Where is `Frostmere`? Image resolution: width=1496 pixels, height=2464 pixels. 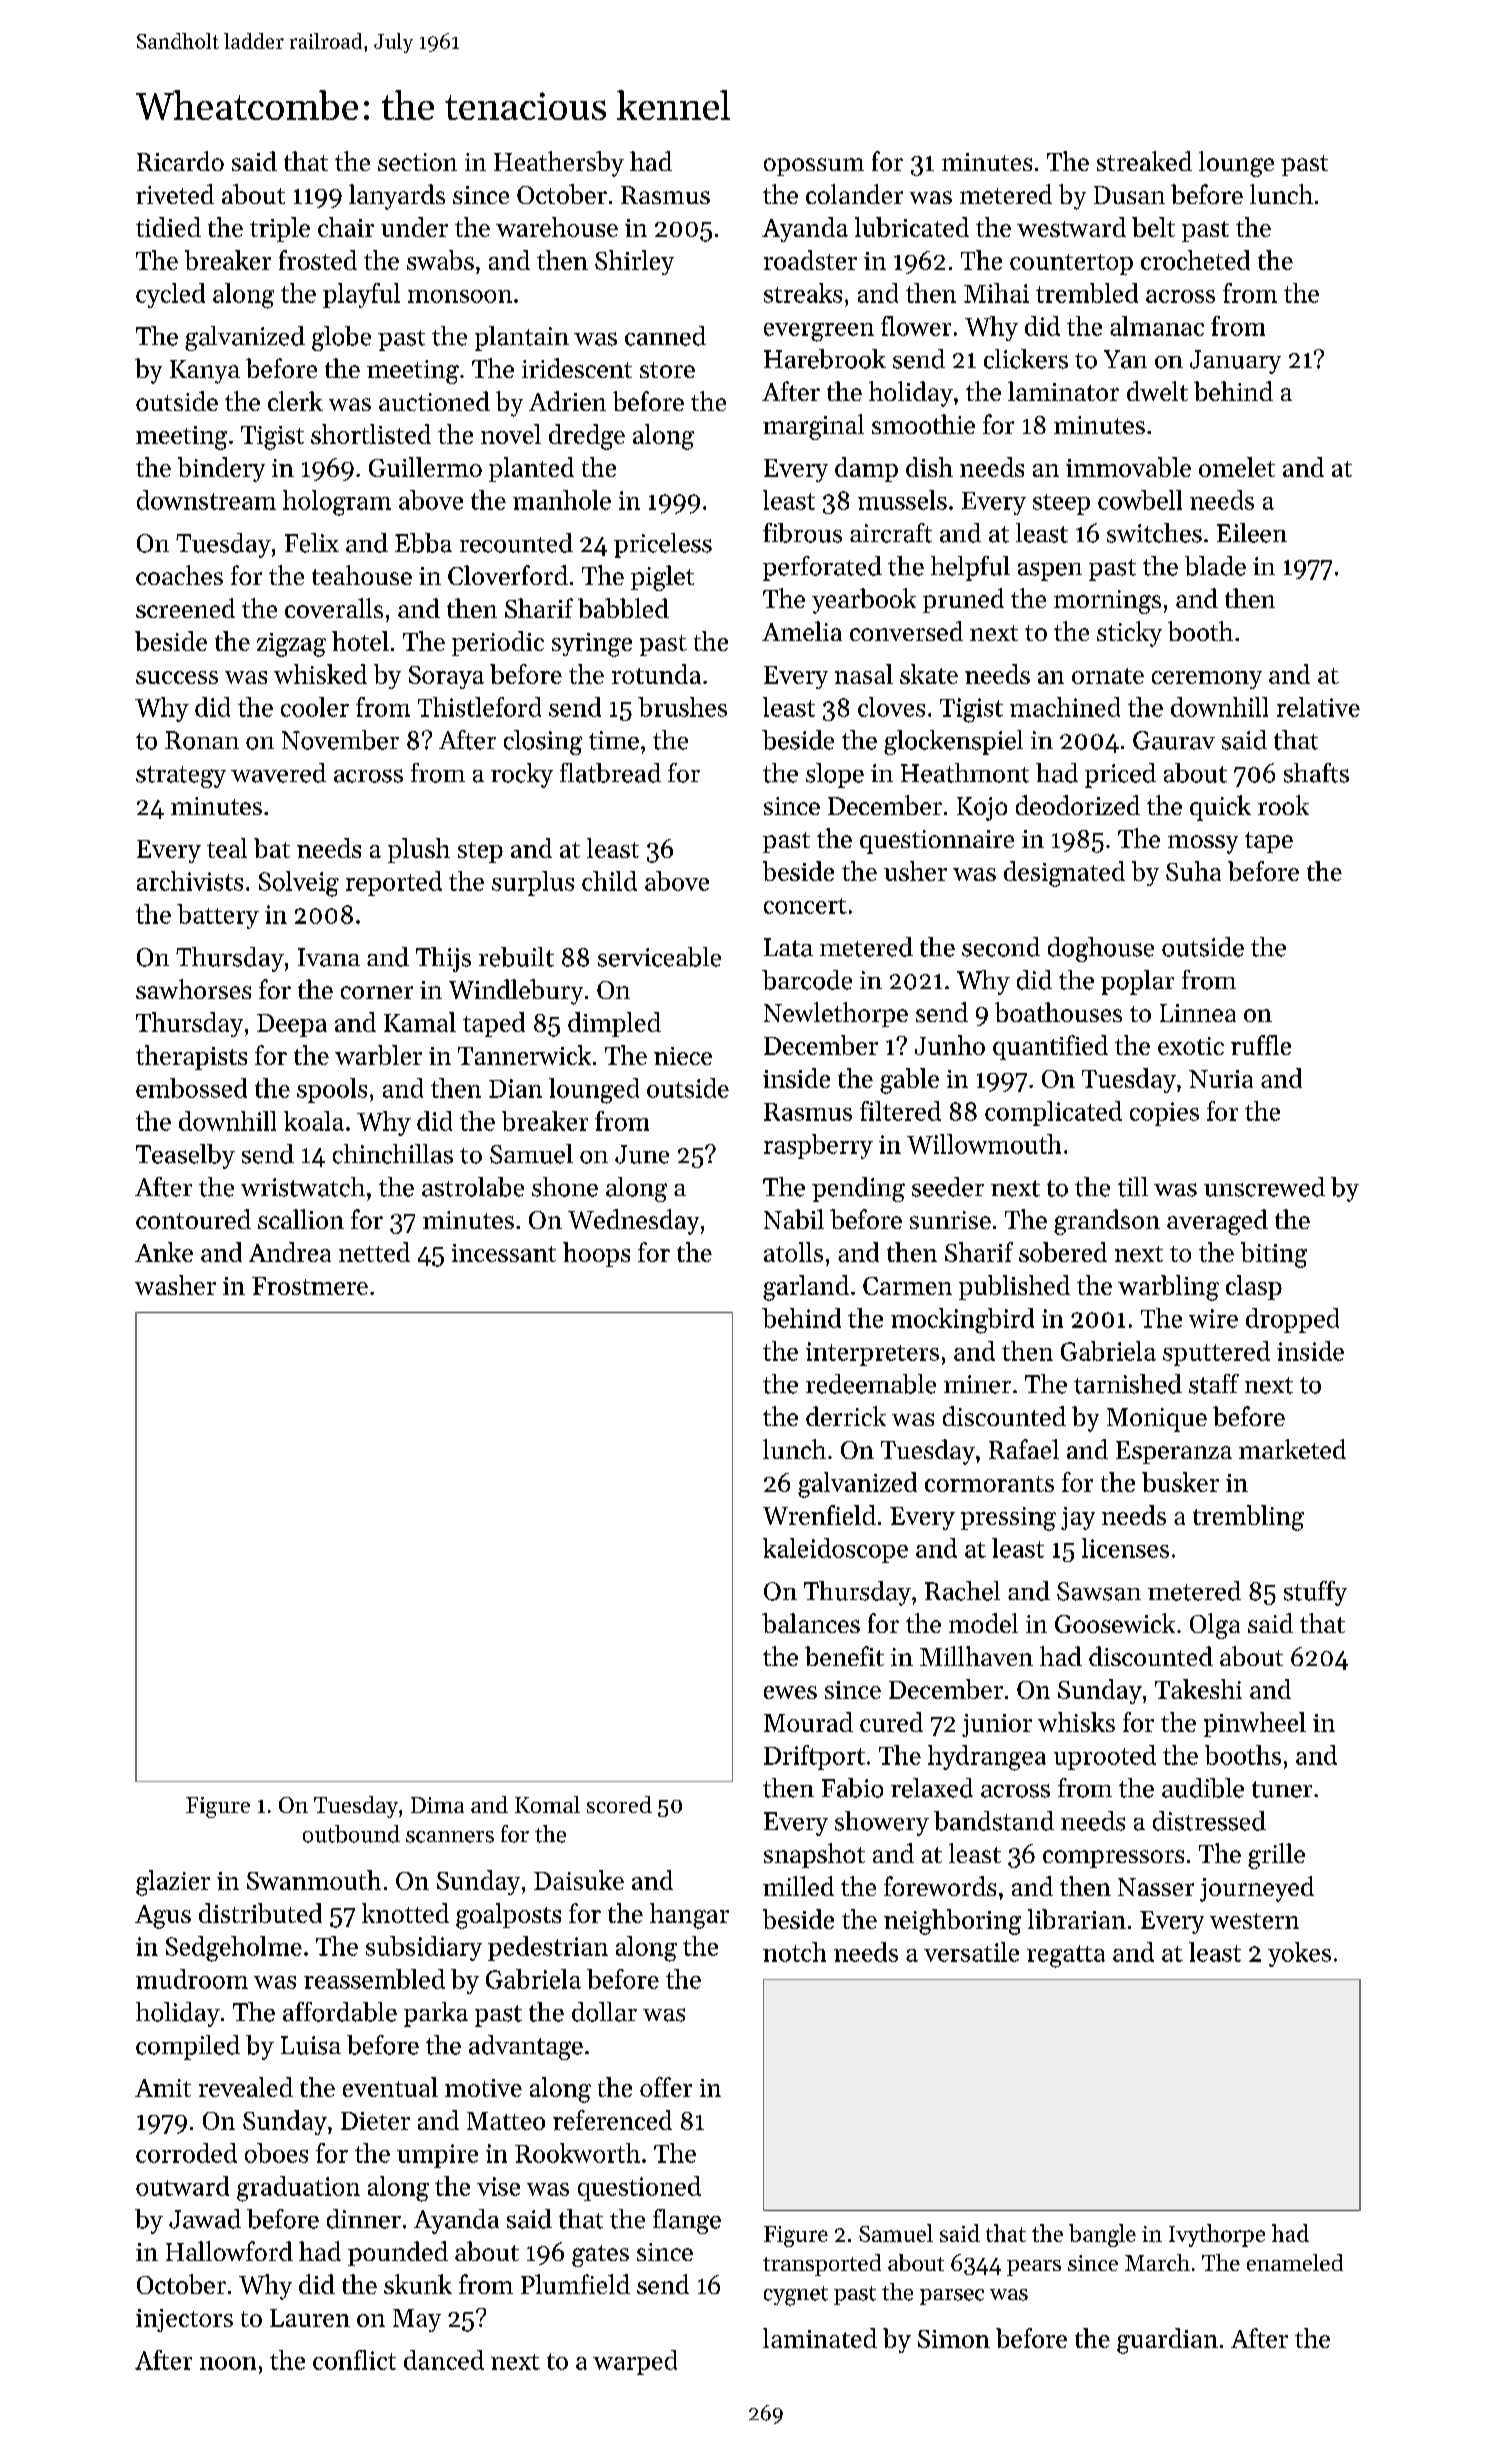
Frostmere is located at coordinates (310, 1286).
